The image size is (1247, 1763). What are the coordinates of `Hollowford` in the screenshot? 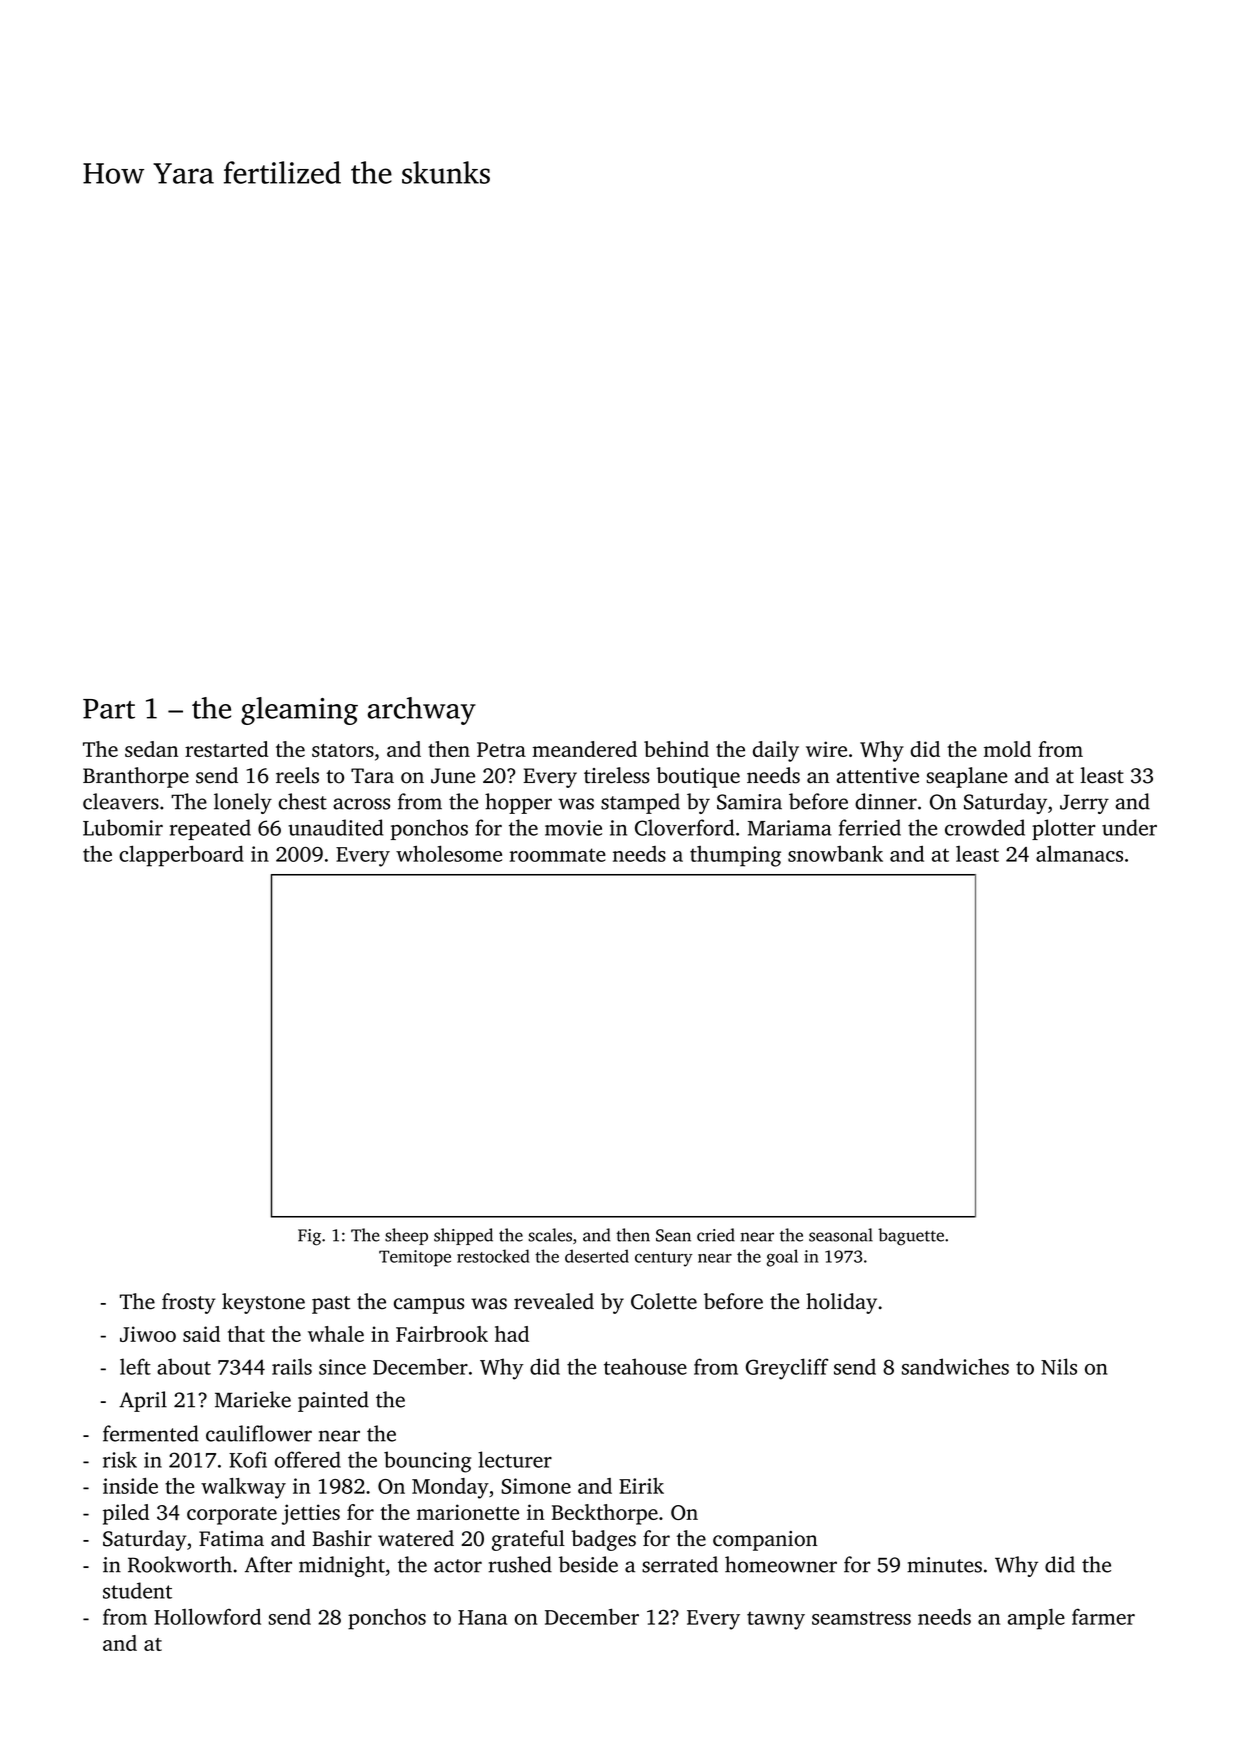 It's located at (207, 1616).
